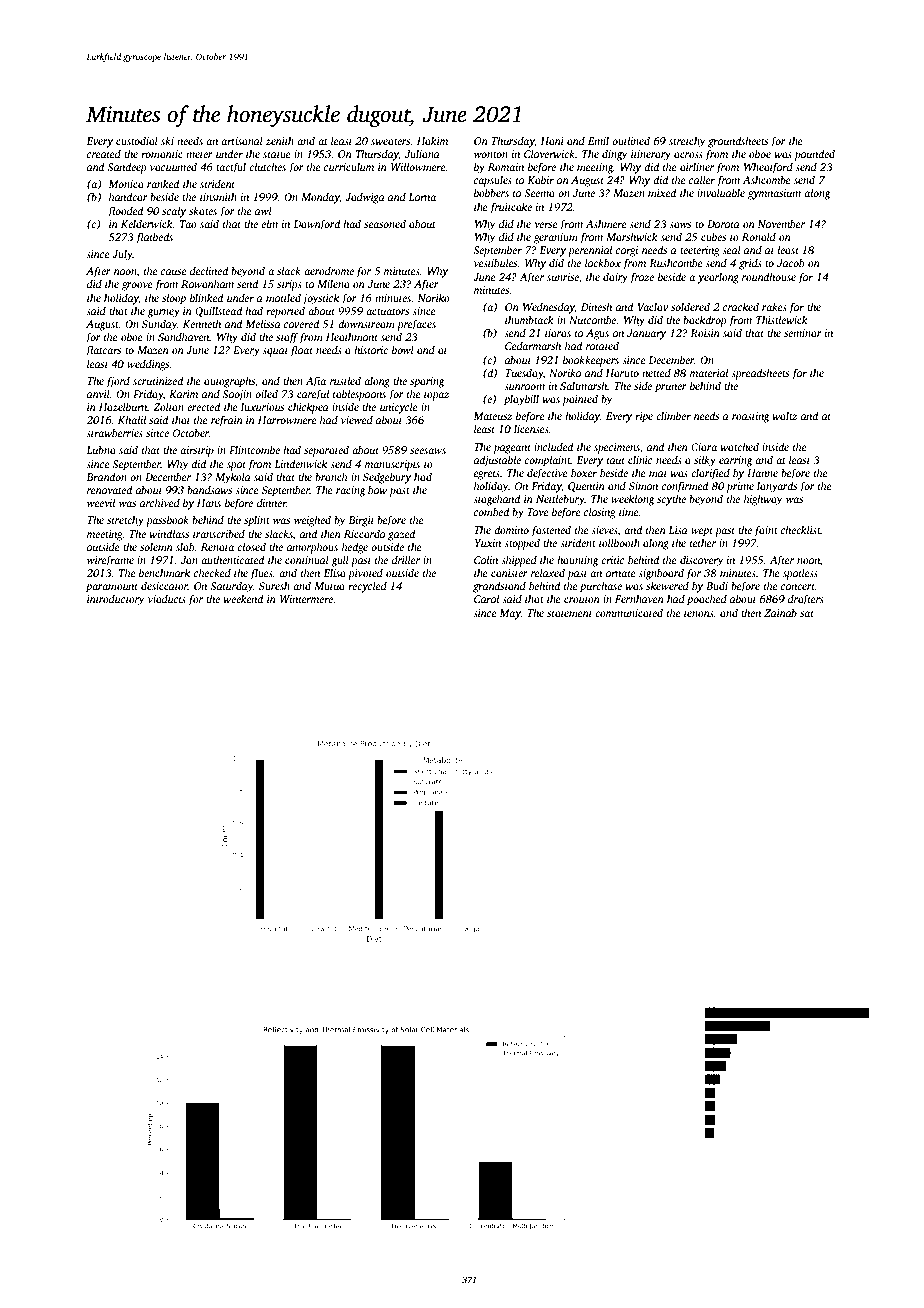 The width and height of the page is (924, 1308). Describe the element at coordinates (274, 585) in the page. I see `Suresh` at that location.
